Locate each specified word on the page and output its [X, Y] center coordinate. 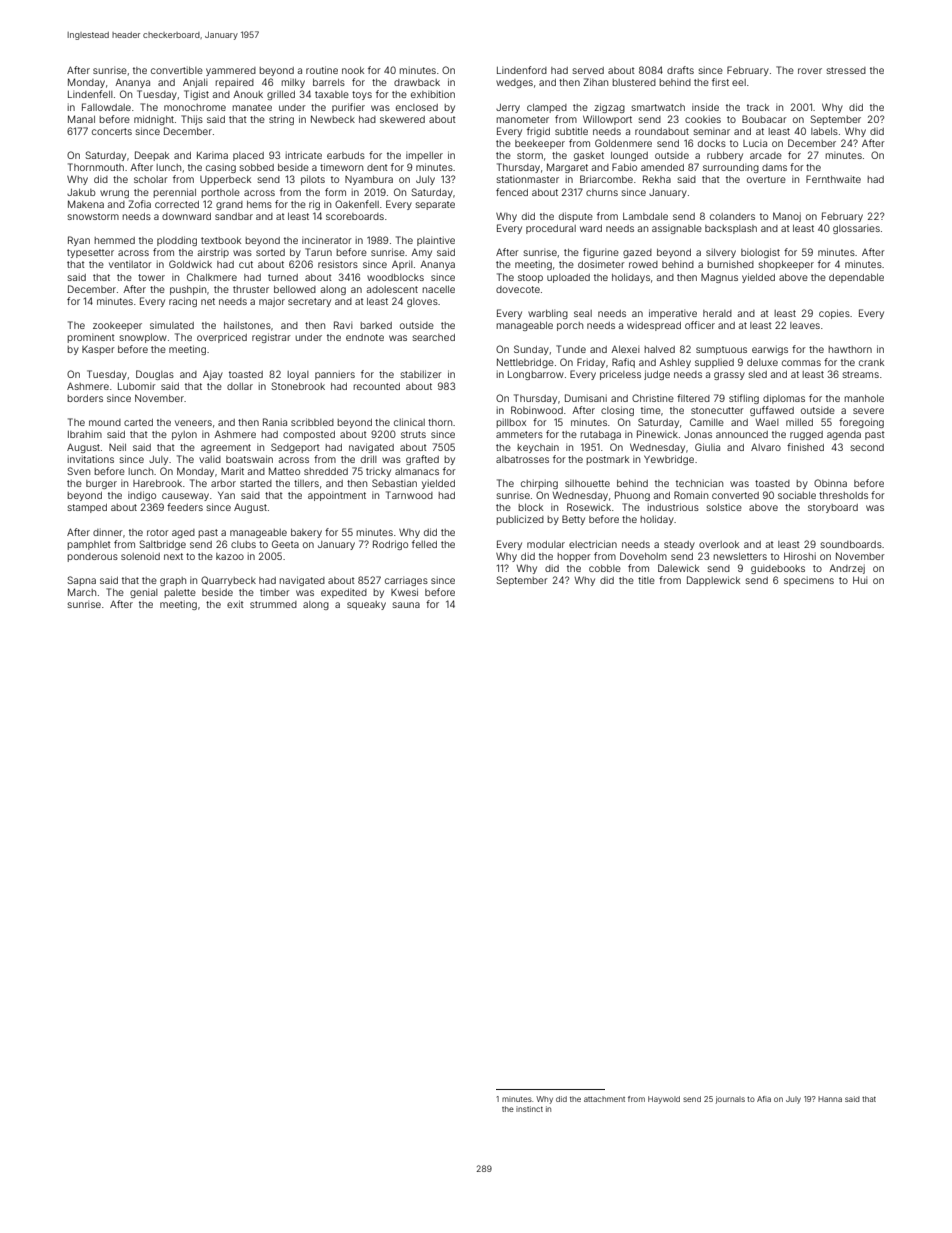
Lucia [755, 143]
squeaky [366, 605]
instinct [529, 1109]
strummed [273, 604]
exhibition [433, 94]
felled [424, 544]
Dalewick [678, 568]
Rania [275, 422]
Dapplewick [713, 581]
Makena [86, 204]
